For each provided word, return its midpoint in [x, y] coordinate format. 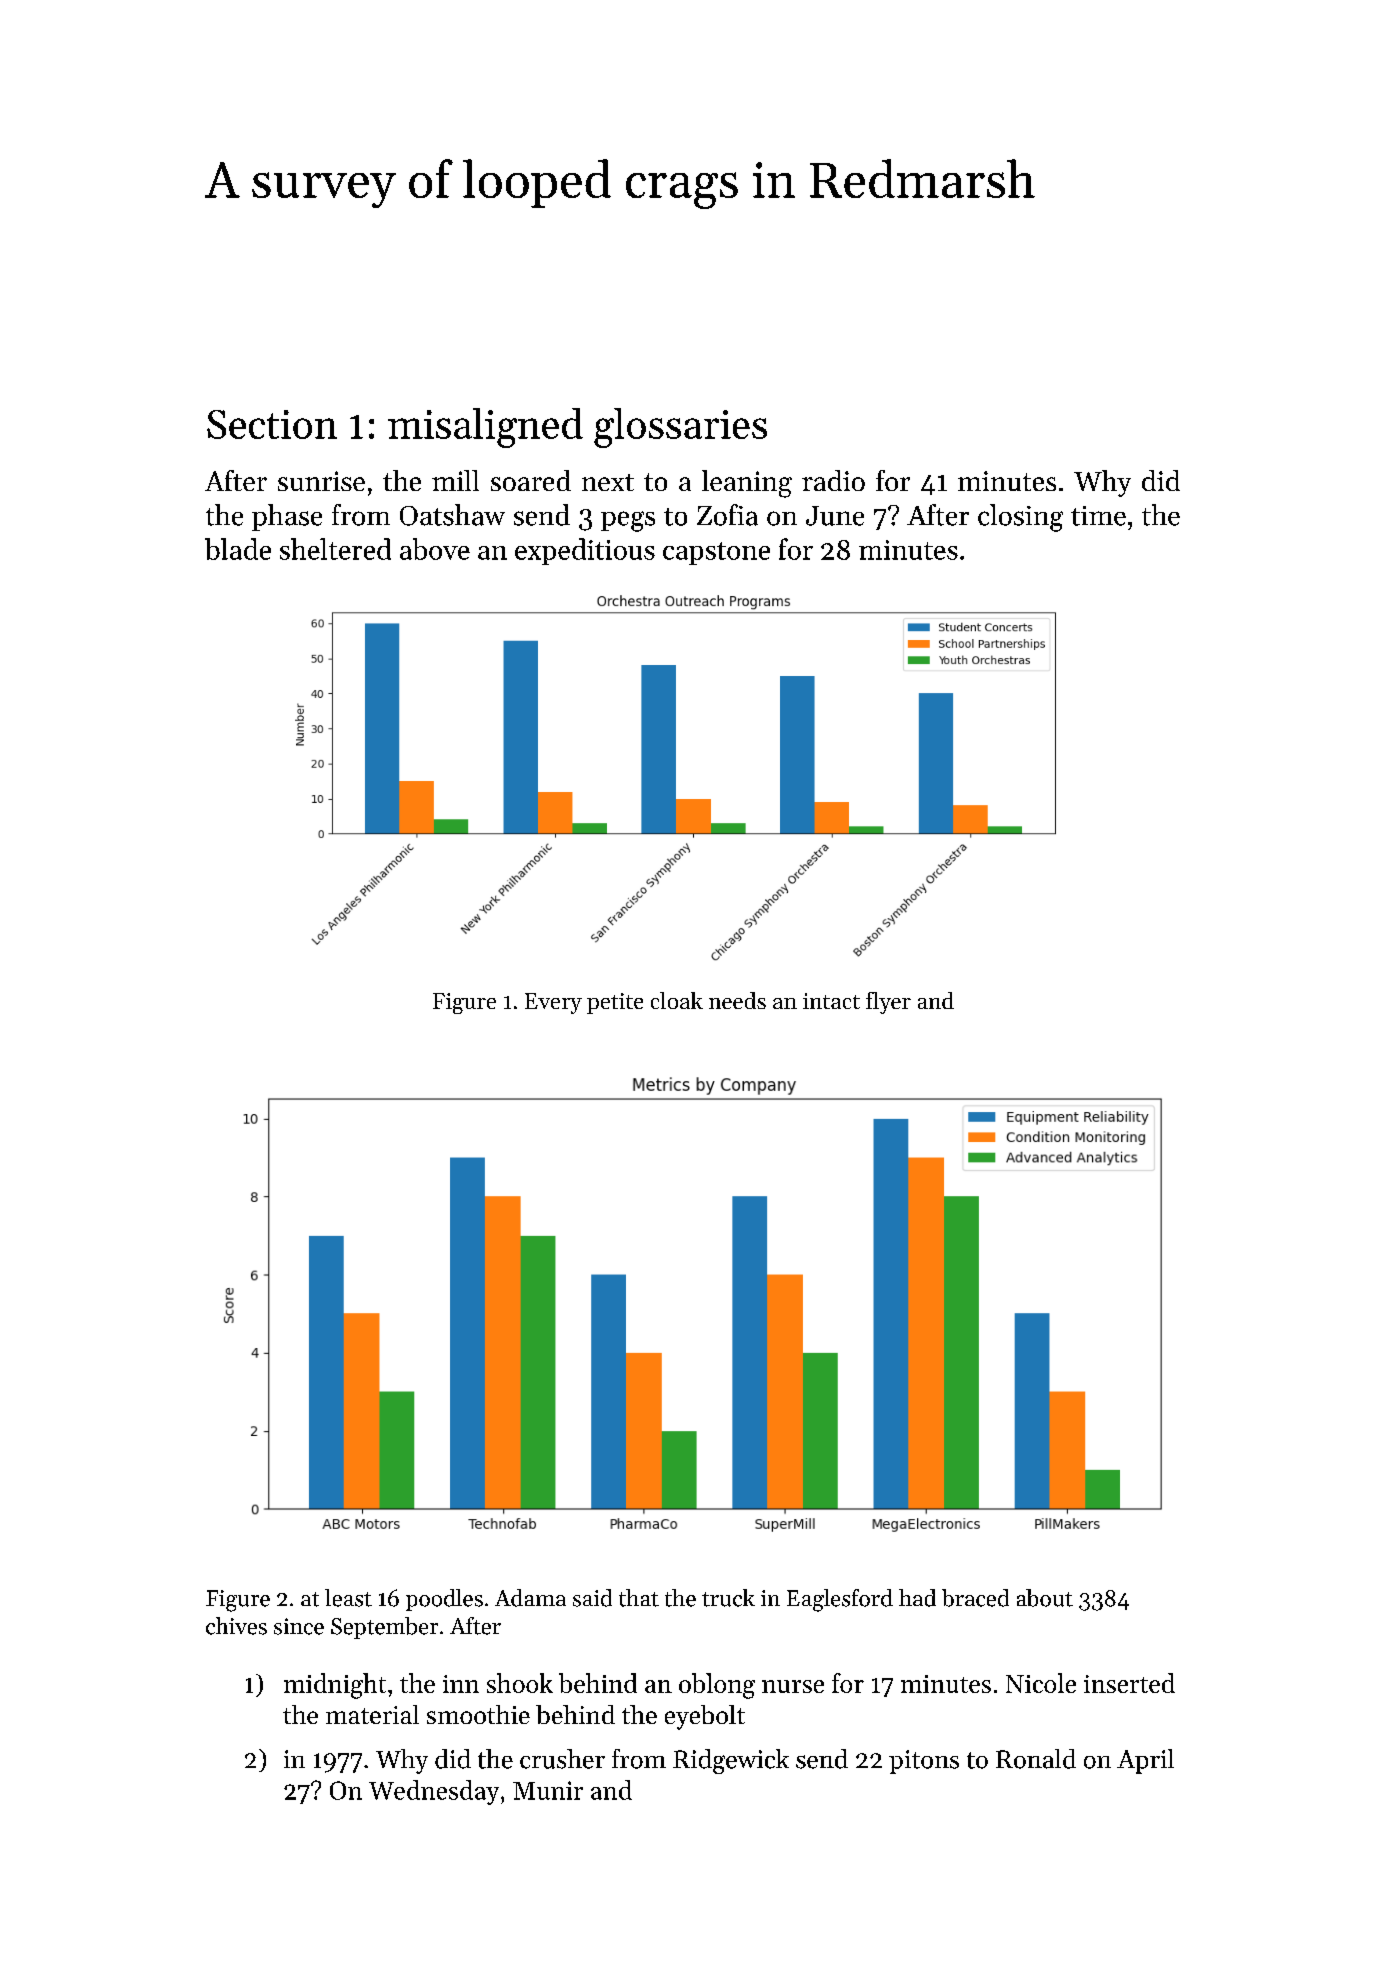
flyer [888, 1003]
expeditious [585, 551]
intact [831, 1001]
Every [553, 1003]
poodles [444, 1600]
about [1045, 1598]
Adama [530, 1598]
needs [737, 1000]
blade [238, 549]
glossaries [680, 428]
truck [728, 1598]
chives [236, 1626]
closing [1020, 518]
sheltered [335, 549]
